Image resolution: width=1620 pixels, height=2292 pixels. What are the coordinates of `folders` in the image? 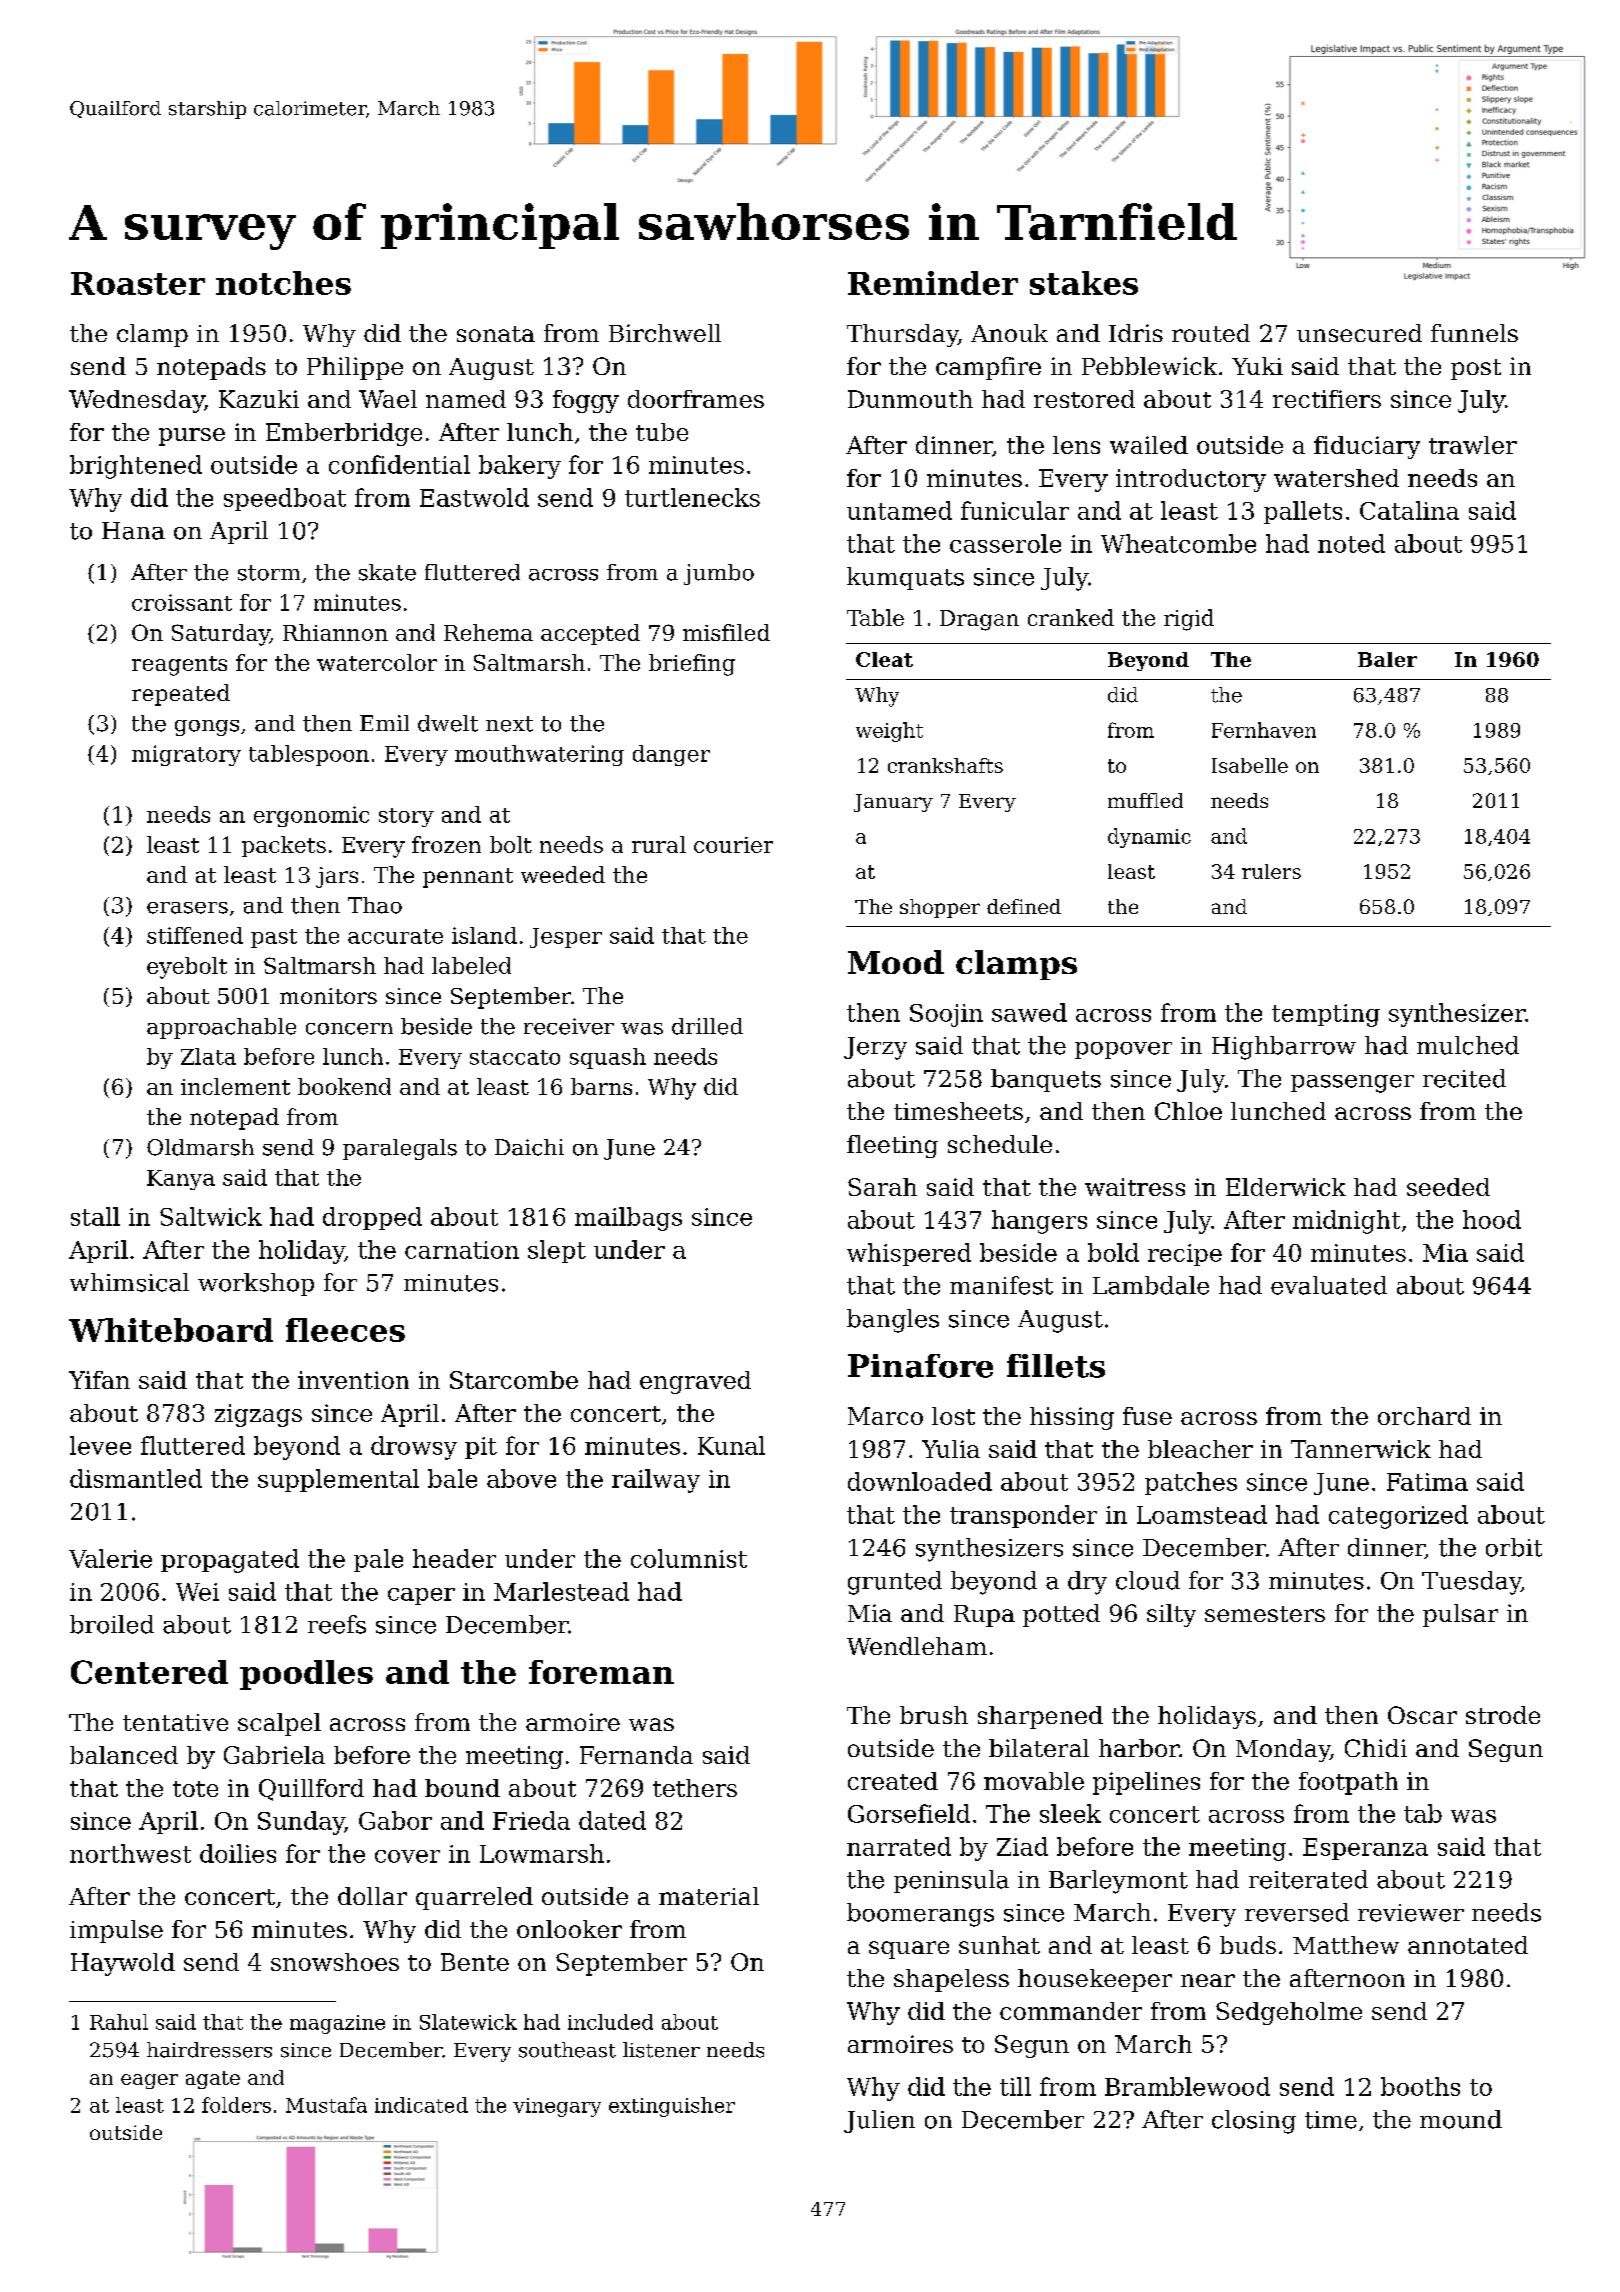 It's located at (236, 2105).
